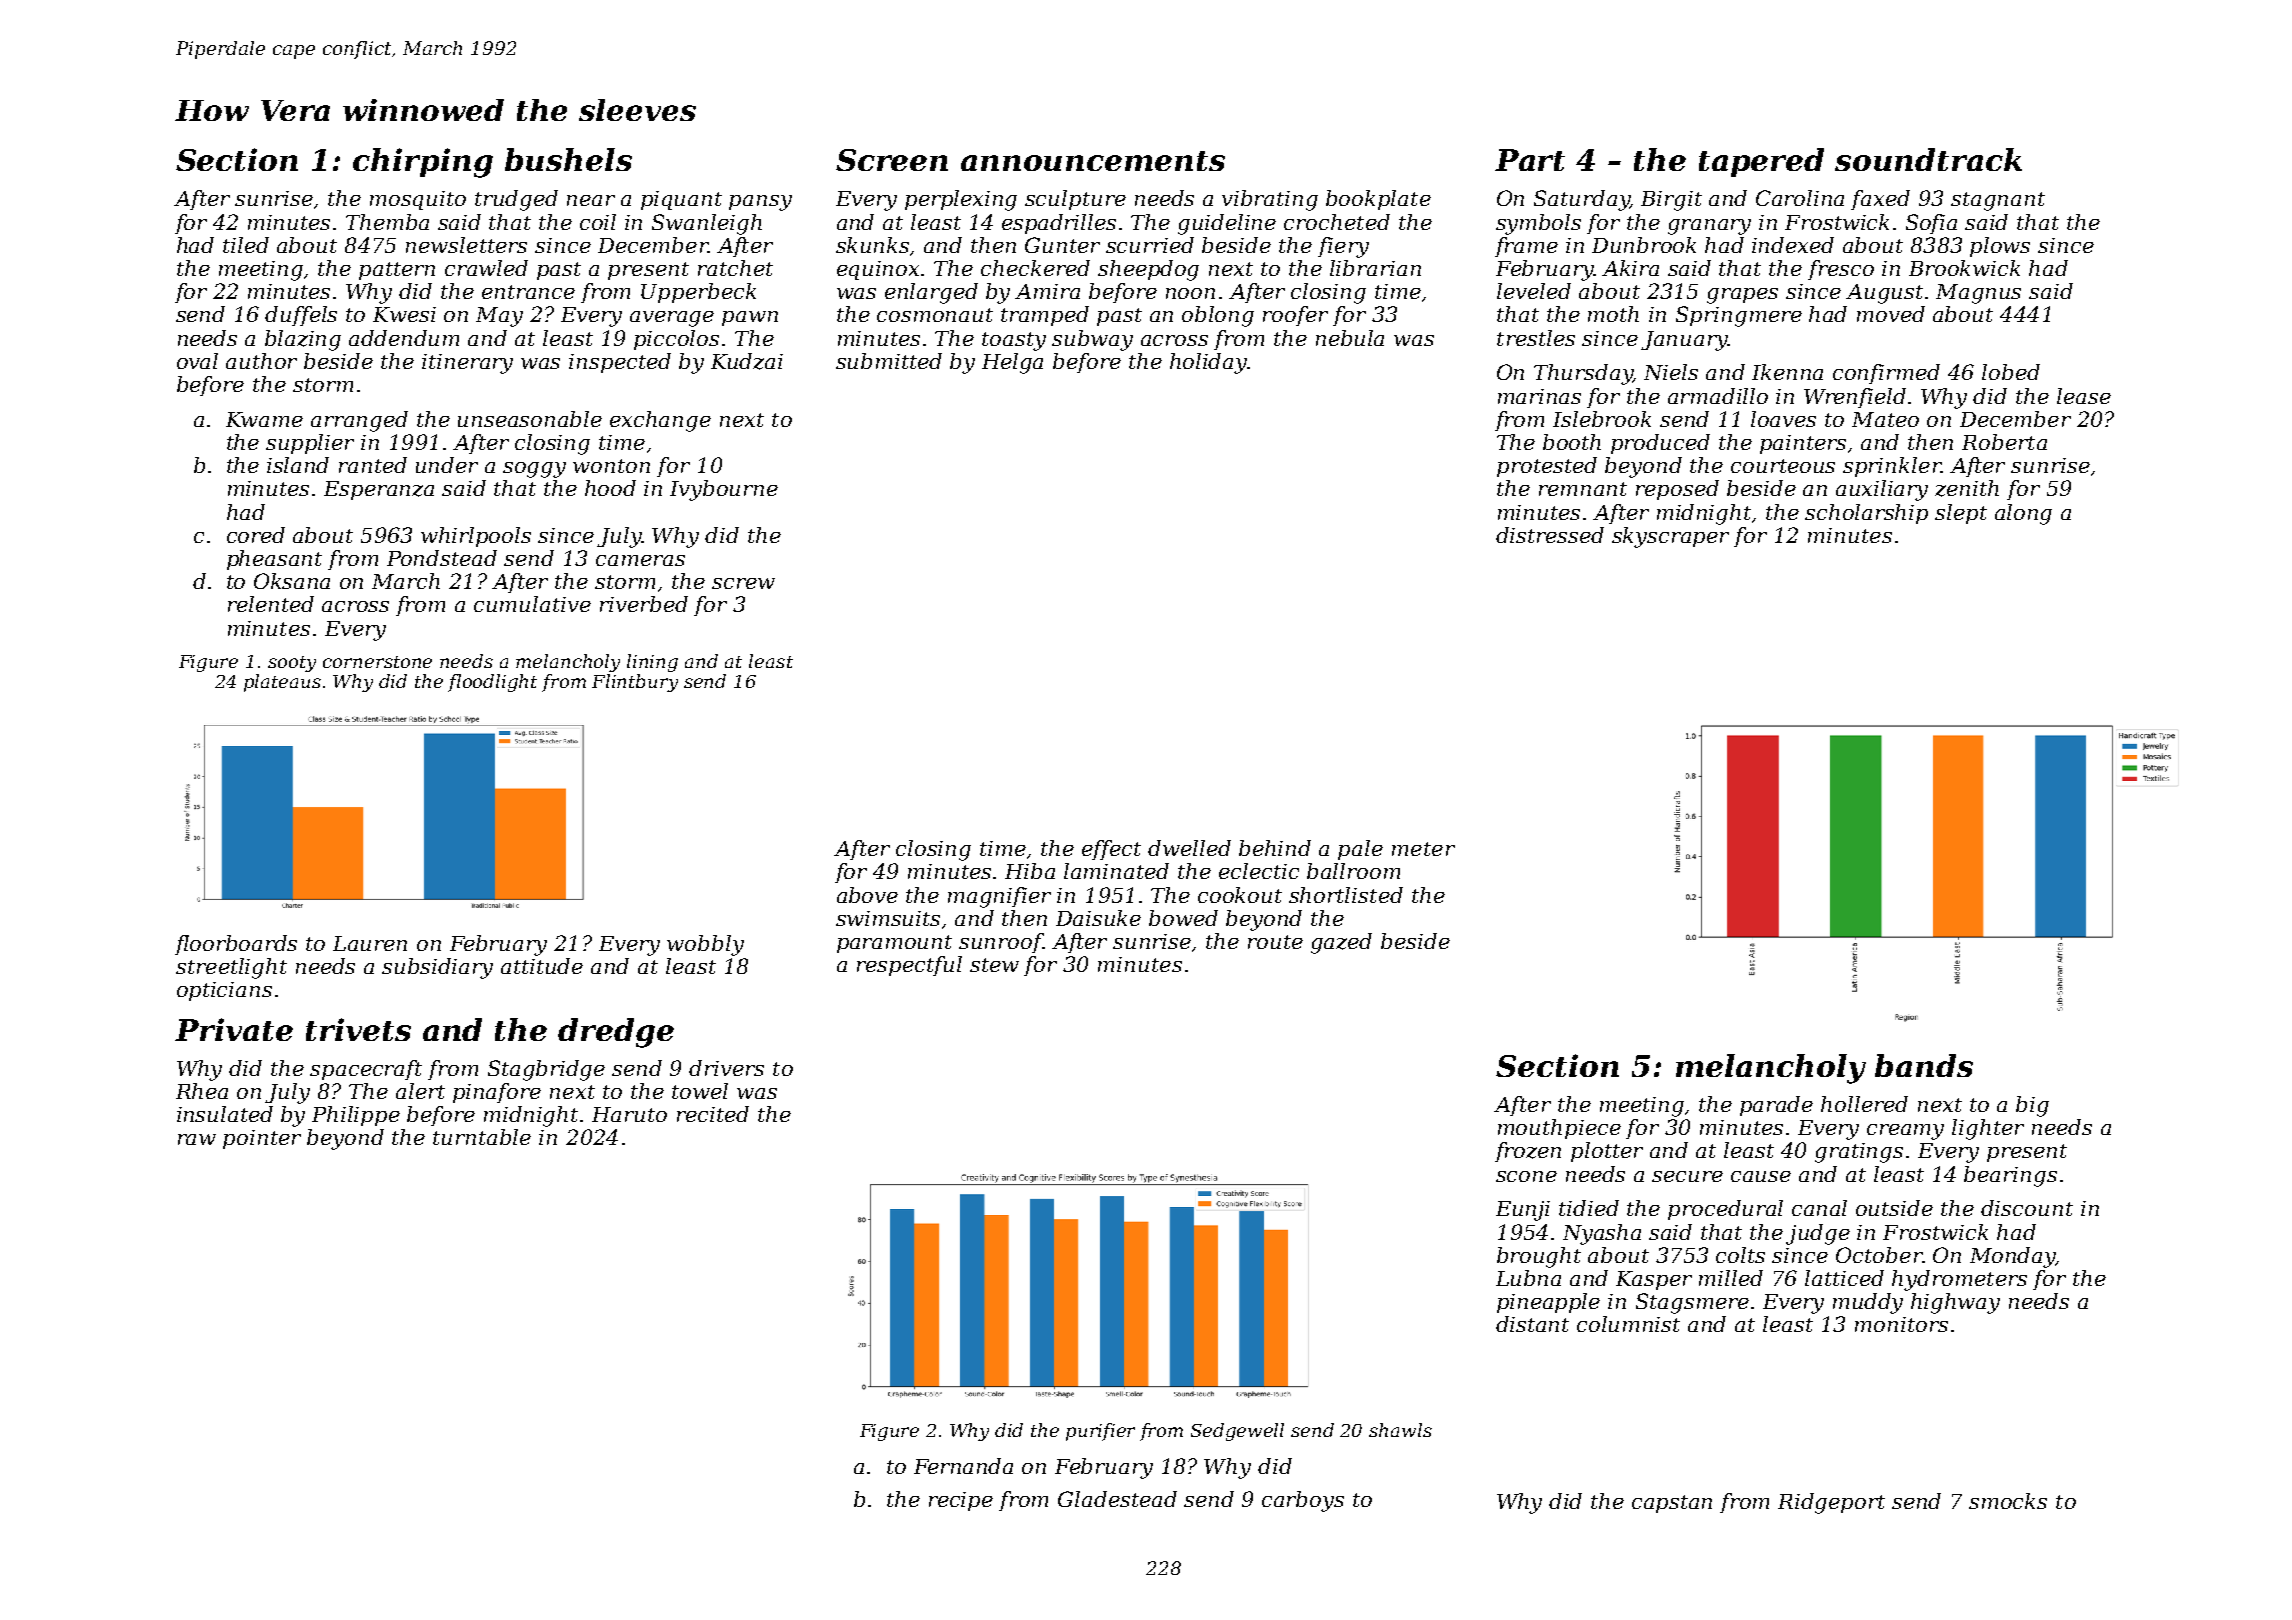 The image size is (2292, 1620). I want to click on frozen, so click(1528, 1152).
